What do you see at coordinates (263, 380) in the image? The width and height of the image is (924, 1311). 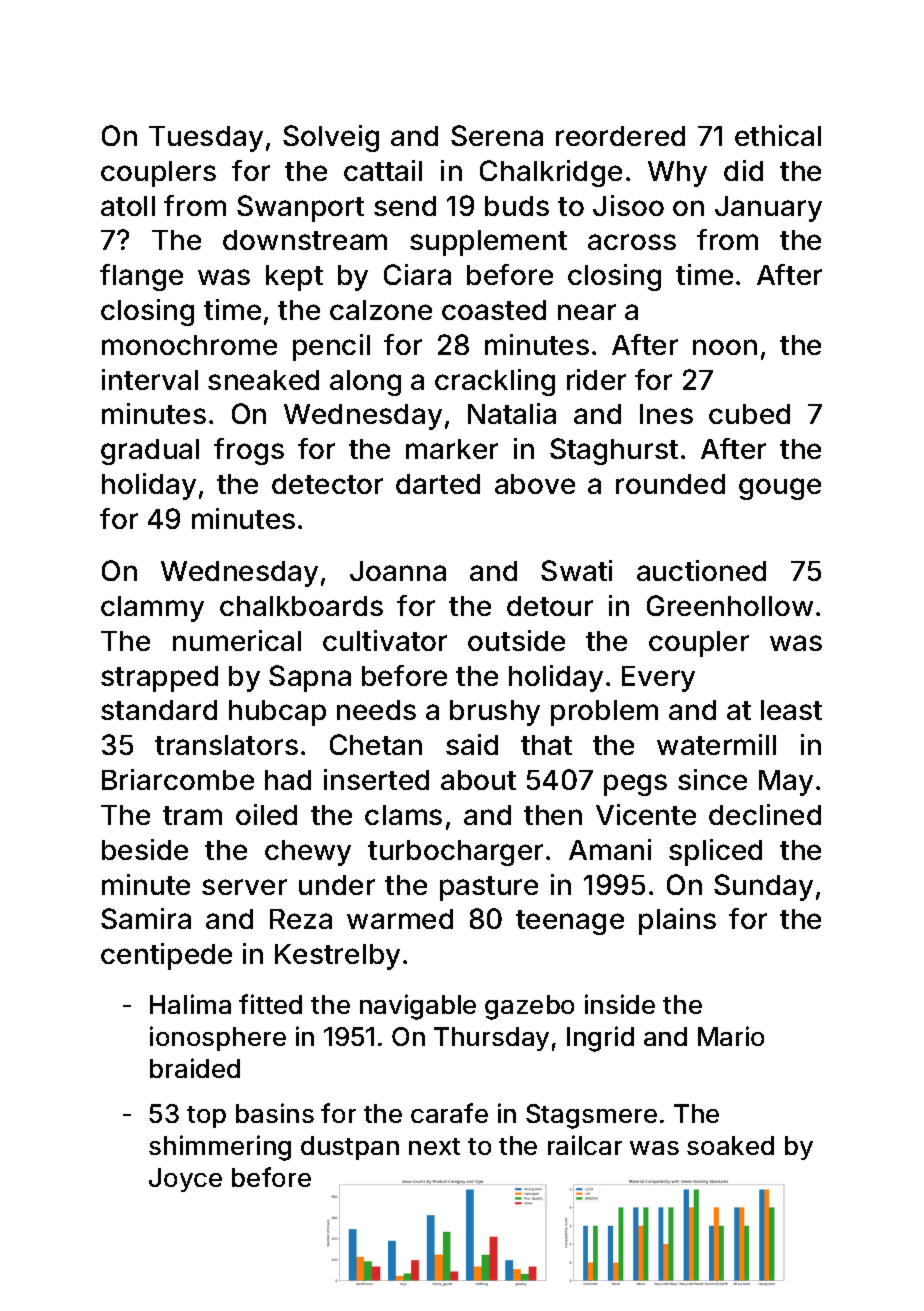 I see `sneaked` at bounding box center [263, 380].
